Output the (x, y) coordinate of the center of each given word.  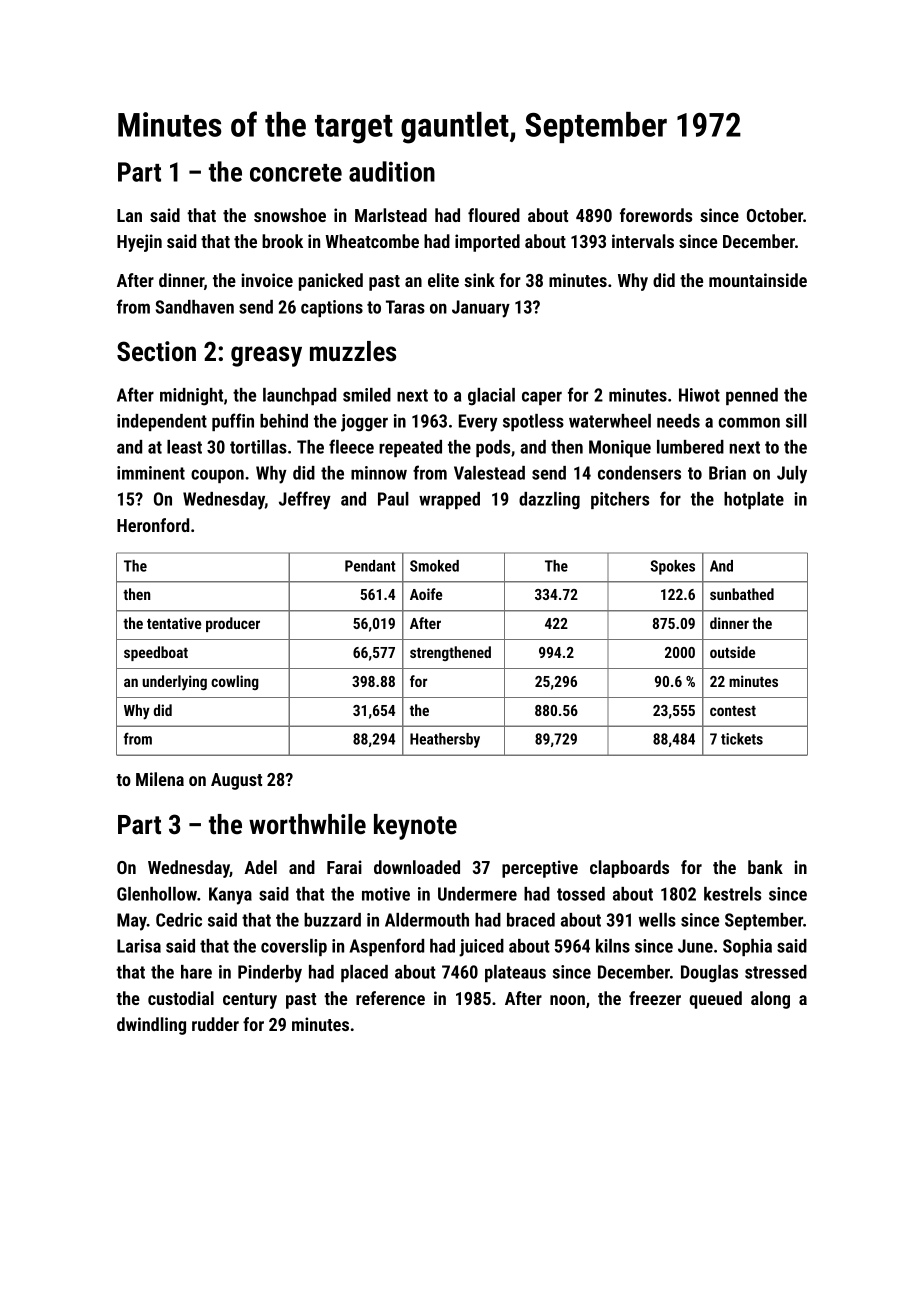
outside (732, 652)
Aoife (426, 594)
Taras (405, 307)
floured (494, 215)
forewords (656, 215)
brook (282, 241)
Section (156, 351)
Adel (260, 867)
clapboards (629, 869)
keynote (415, 827)
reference (390, 998)
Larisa (139, 946)
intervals (643, 241)
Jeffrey (305, 500)
